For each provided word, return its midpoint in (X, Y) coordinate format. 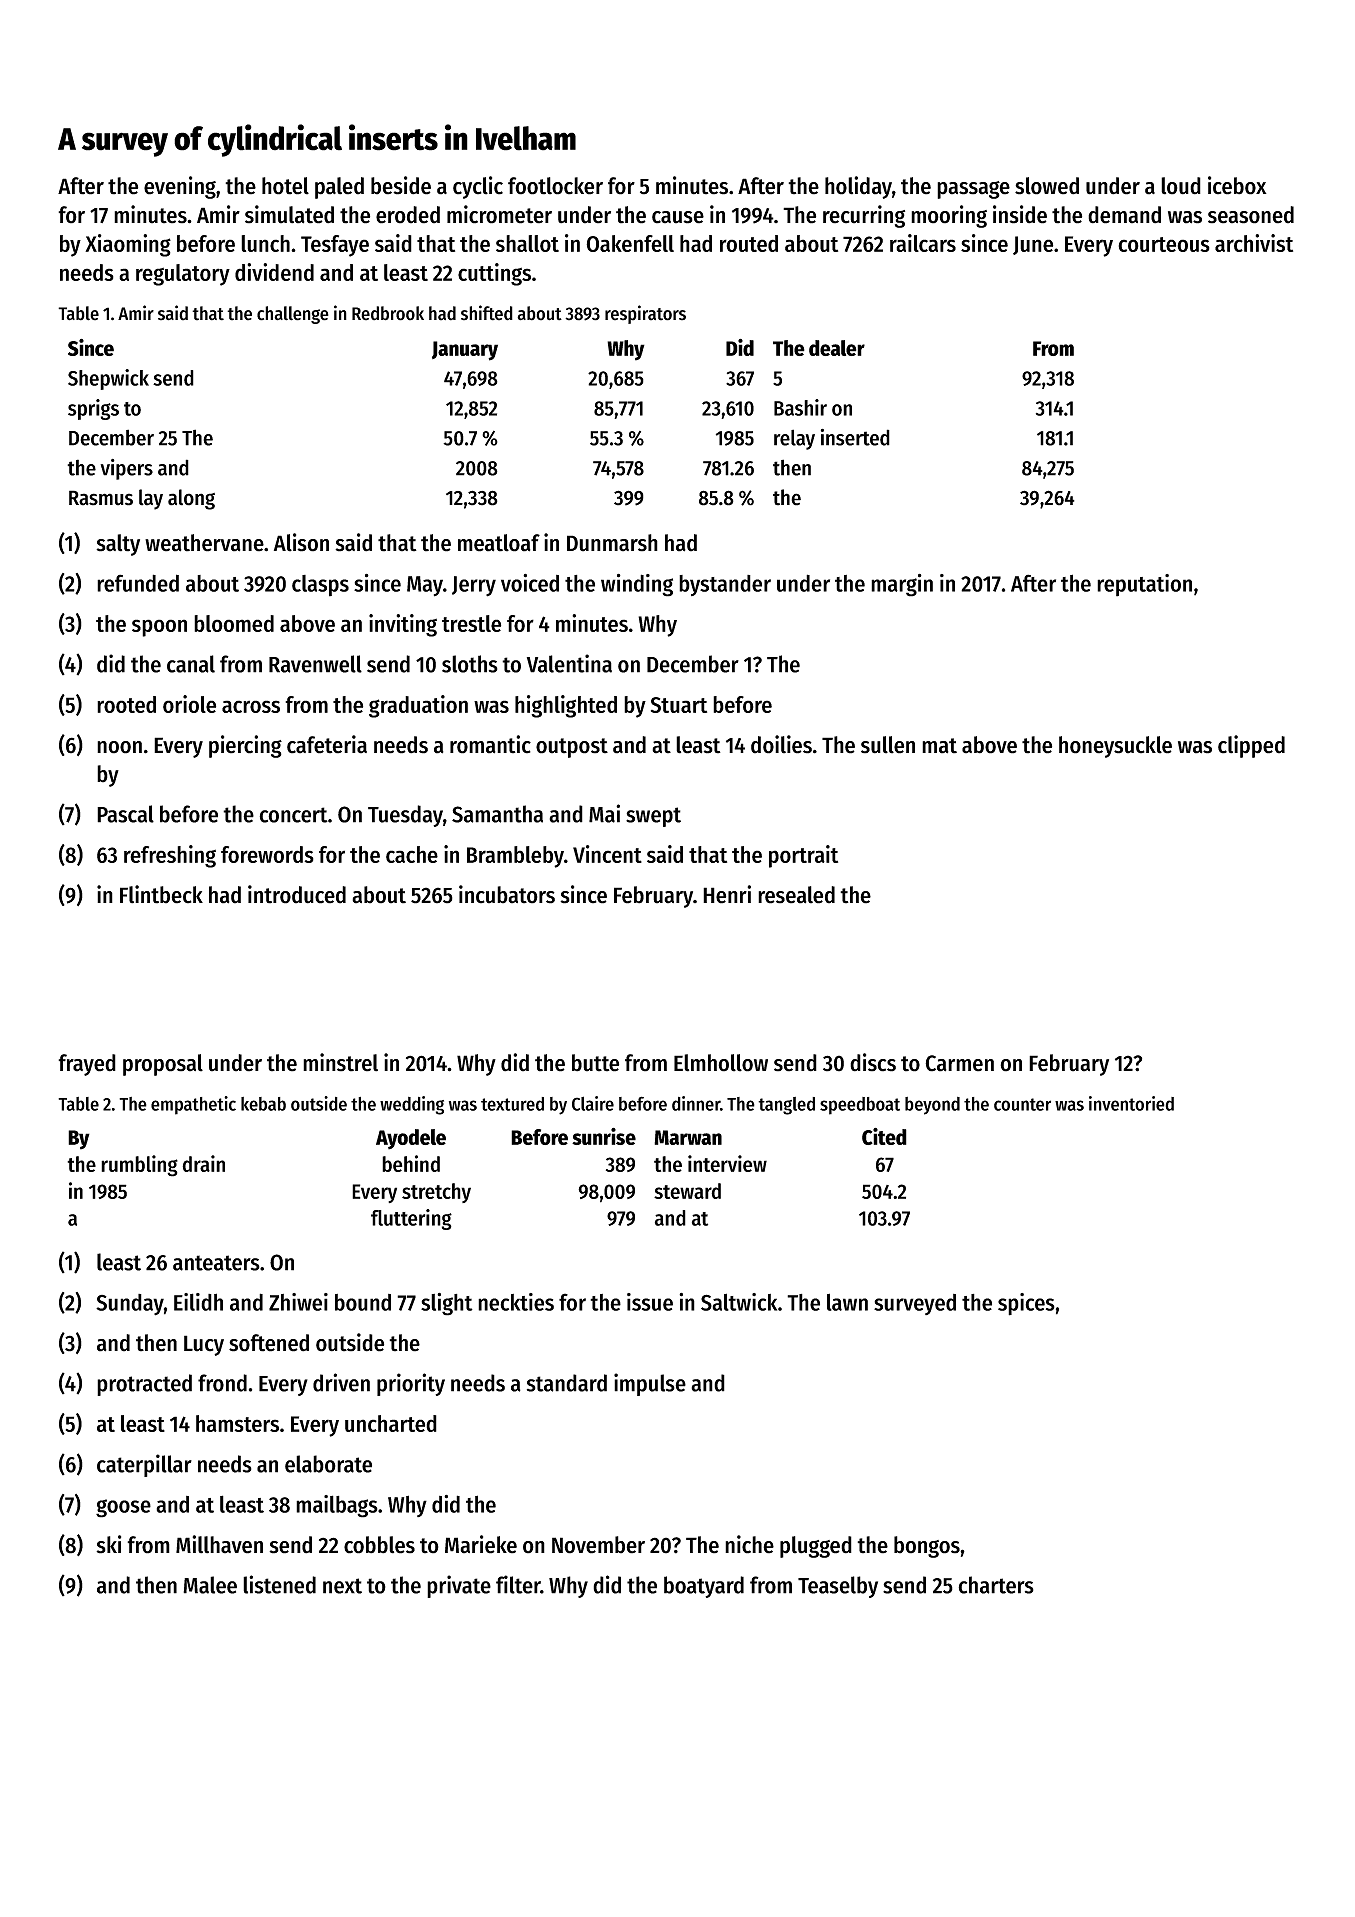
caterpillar (144, 1465)
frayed (87, 1065)
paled (339, 188)
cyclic (478, 187)
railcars (923, 243)
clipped (1251, 746)
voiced (530, 583)
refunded (138, 583)
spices (1026, 1304)
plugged (816, 1547)
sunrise (604, 1136)
